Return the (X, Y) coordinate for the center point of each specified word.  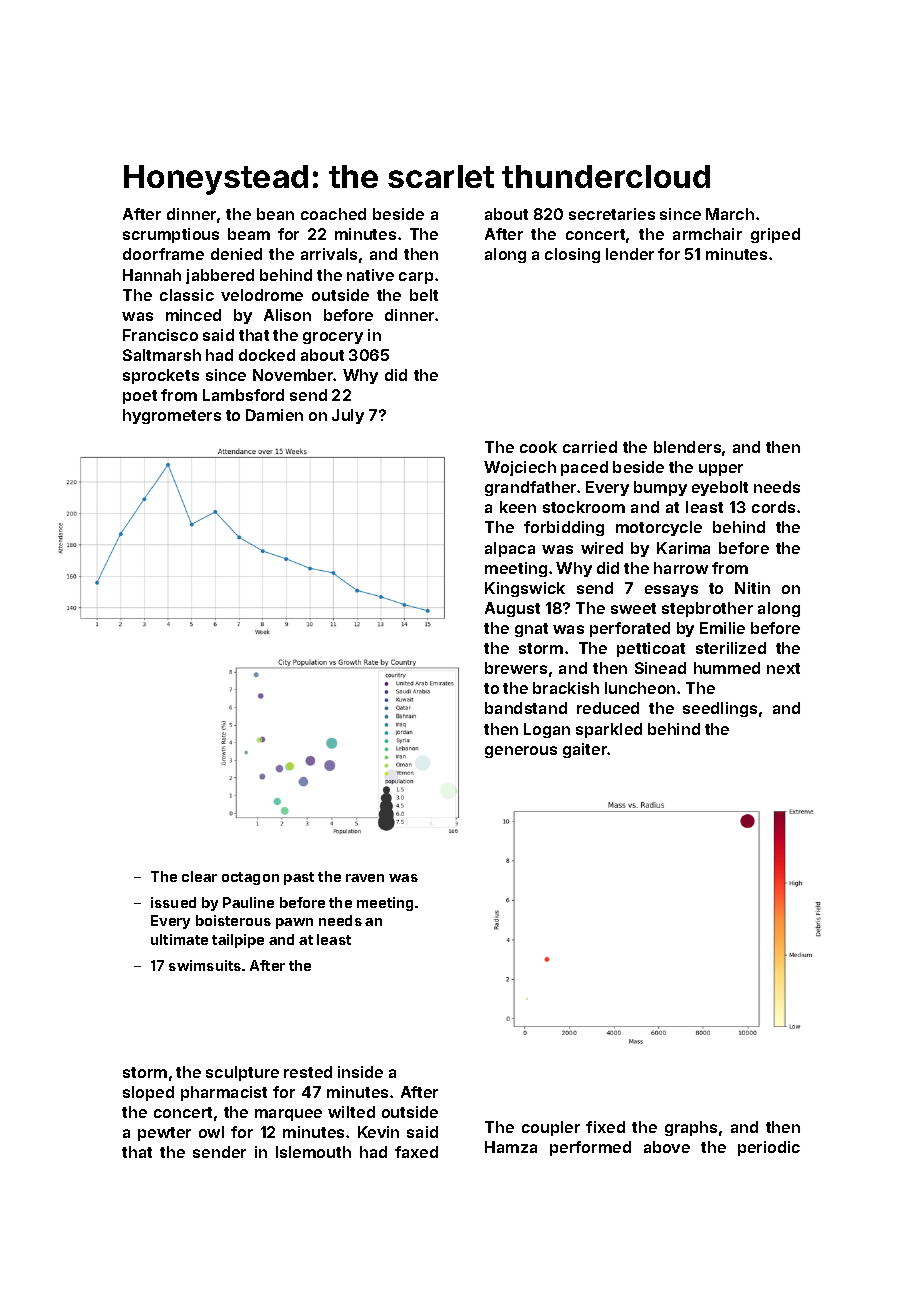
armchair (707, 234)
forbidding (564, 528)
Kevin (378, 1132)
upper (721, 470)
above (667, 1147)
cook (538, 447)
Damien (274, 415)
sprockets (161, 376)
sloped (148, 1093)
